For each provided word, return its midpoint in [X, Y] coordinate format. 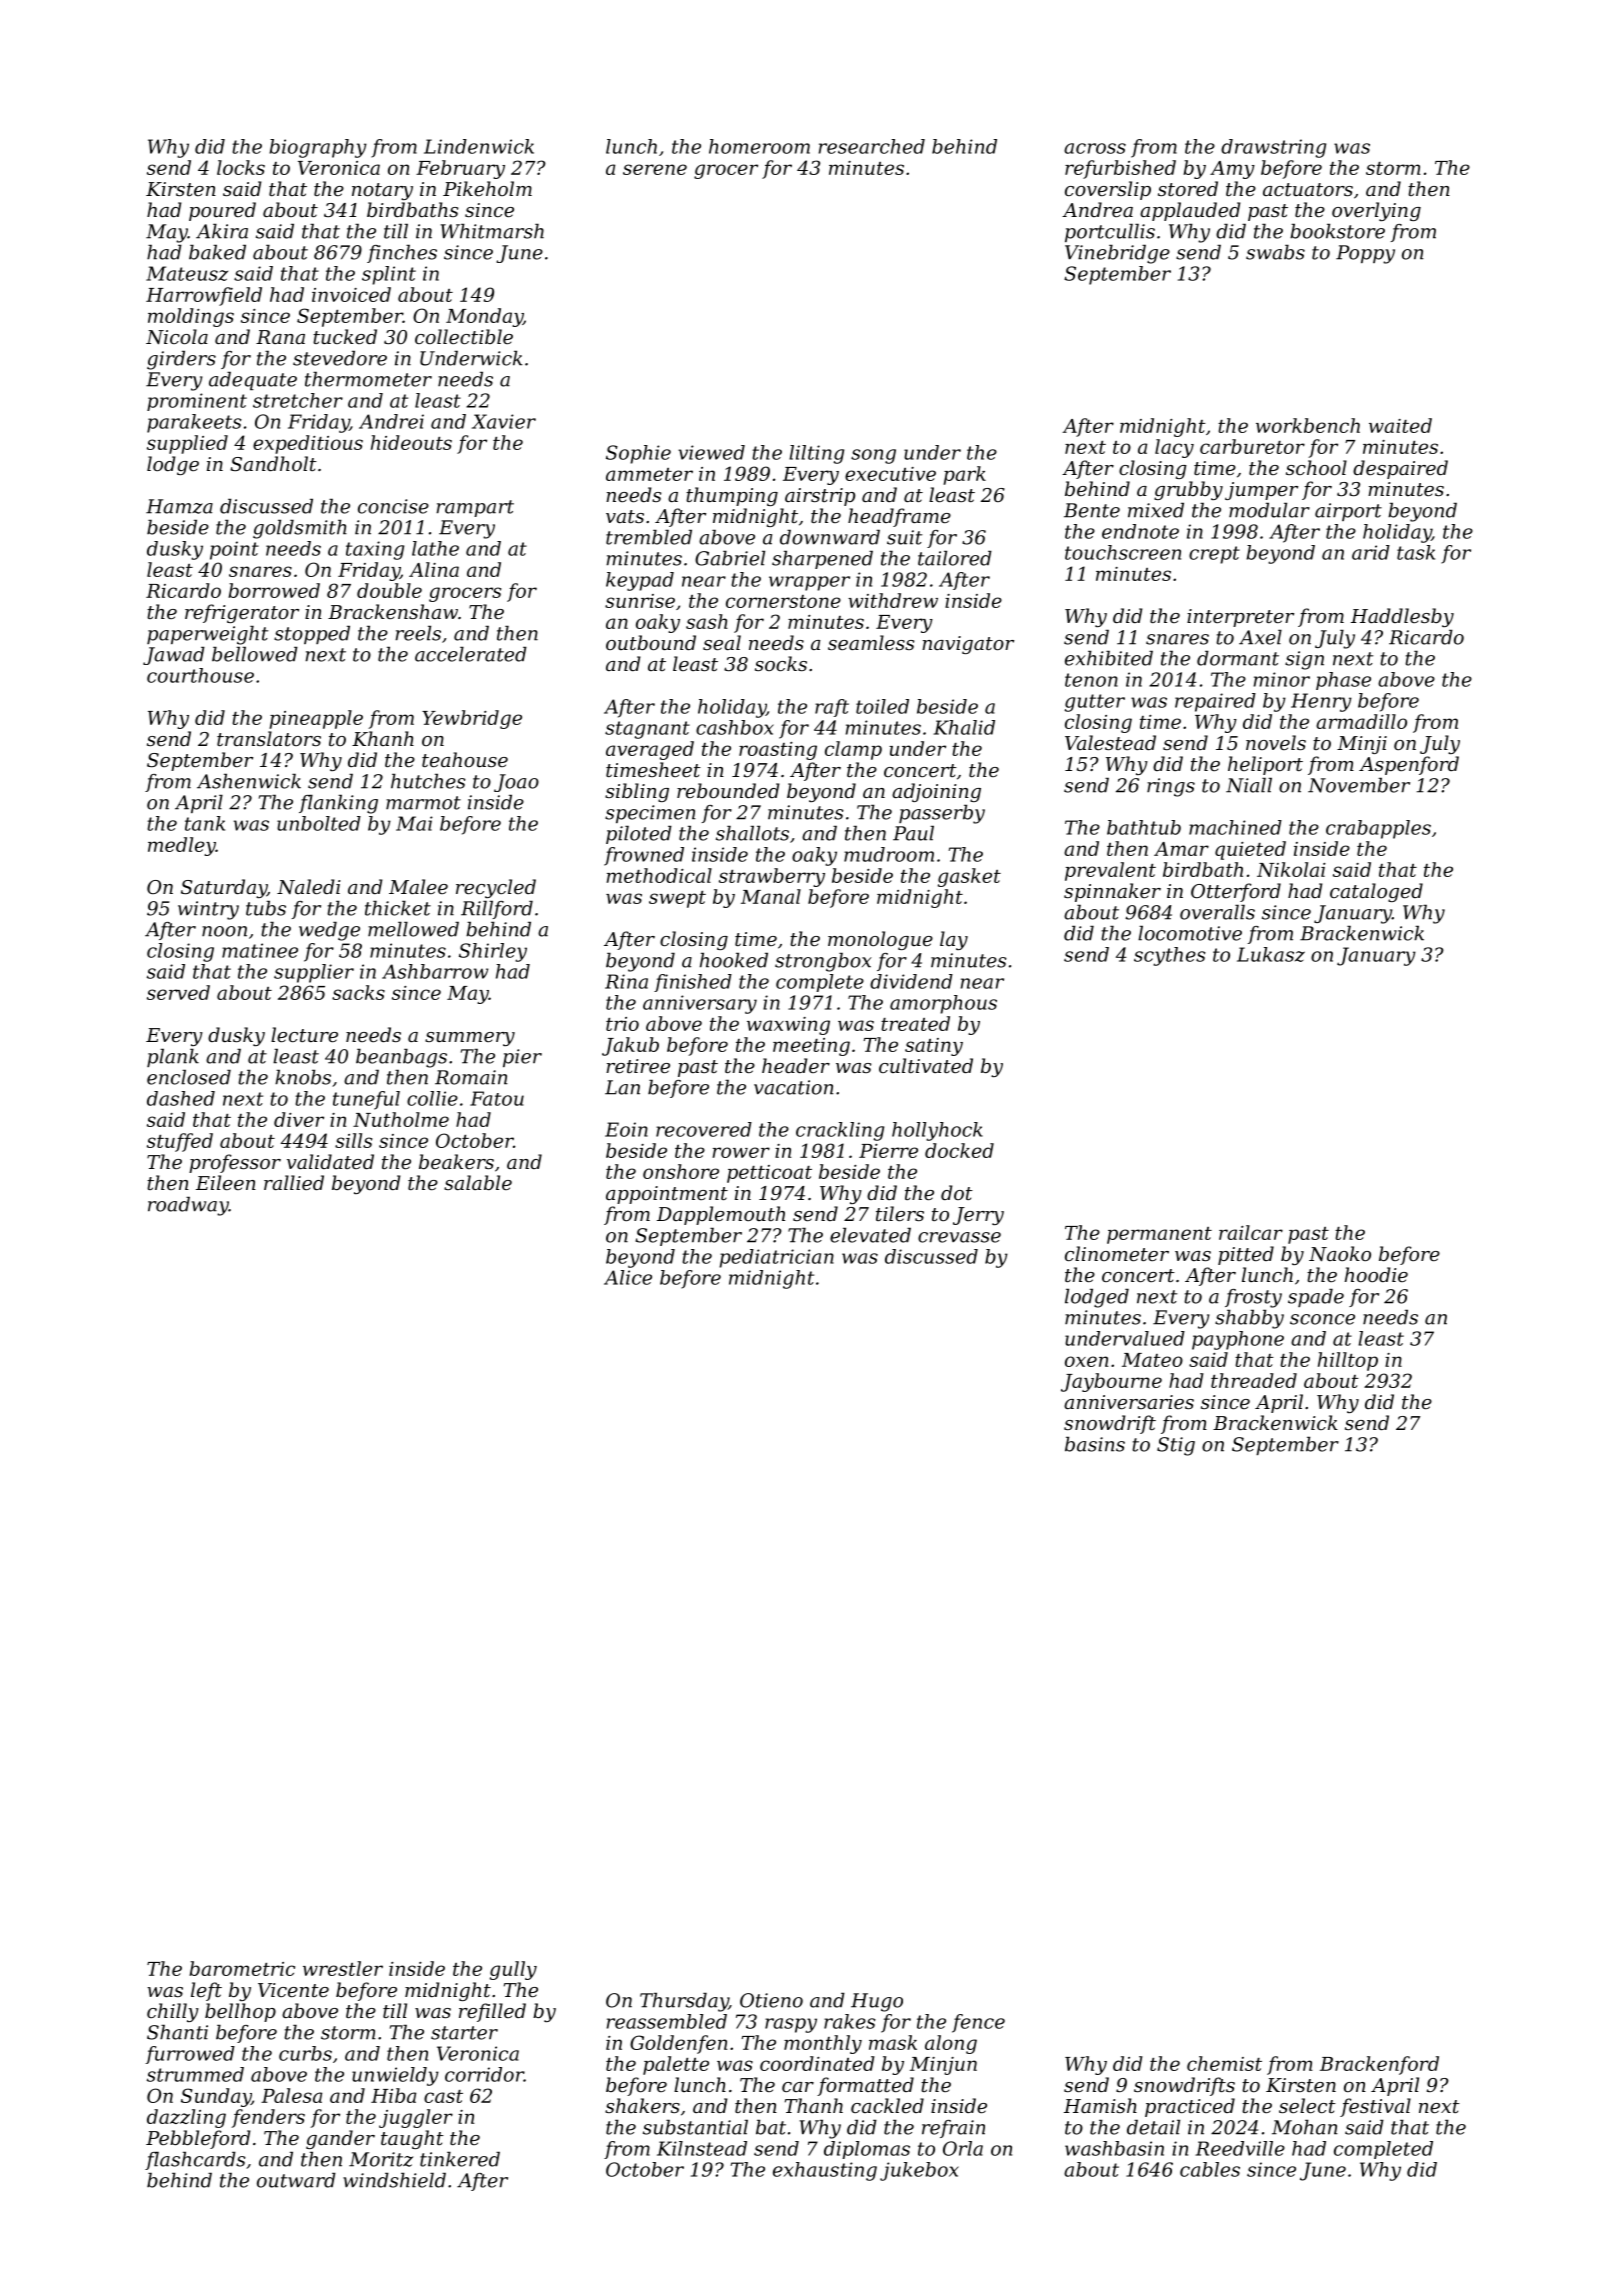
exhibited [1109, 658]
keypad [640, 581]
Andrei [391, 421]
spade [1316, 1298]
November [1359, 785]
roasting [778, 751]
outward [296, 2180]
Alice [628, 1277]
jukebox [919, 2171]
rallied [294, 1182]
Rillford [497, 910]
